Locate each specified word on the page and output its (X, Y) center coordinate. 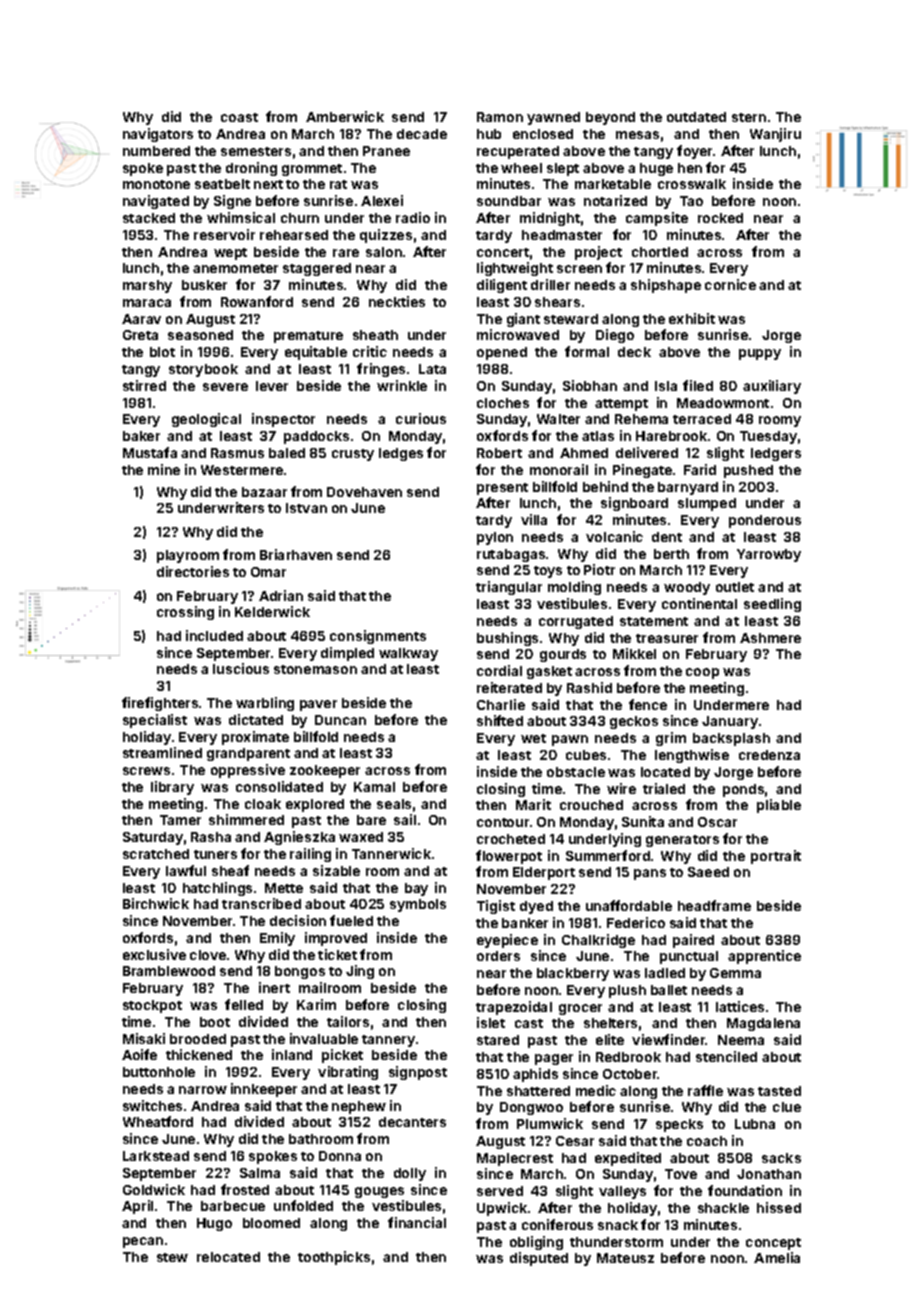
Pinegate (642, 471)
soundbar (509, 201)
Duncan (340, 720)
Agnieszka (299, 838)
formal (587, 351)
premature (308, 337)
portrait (776, 857)
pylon (495, 538)
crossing (185, 613)
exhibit (692, 318)
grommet (312, 170)
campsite (657, 219)
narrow (203, 1090)
